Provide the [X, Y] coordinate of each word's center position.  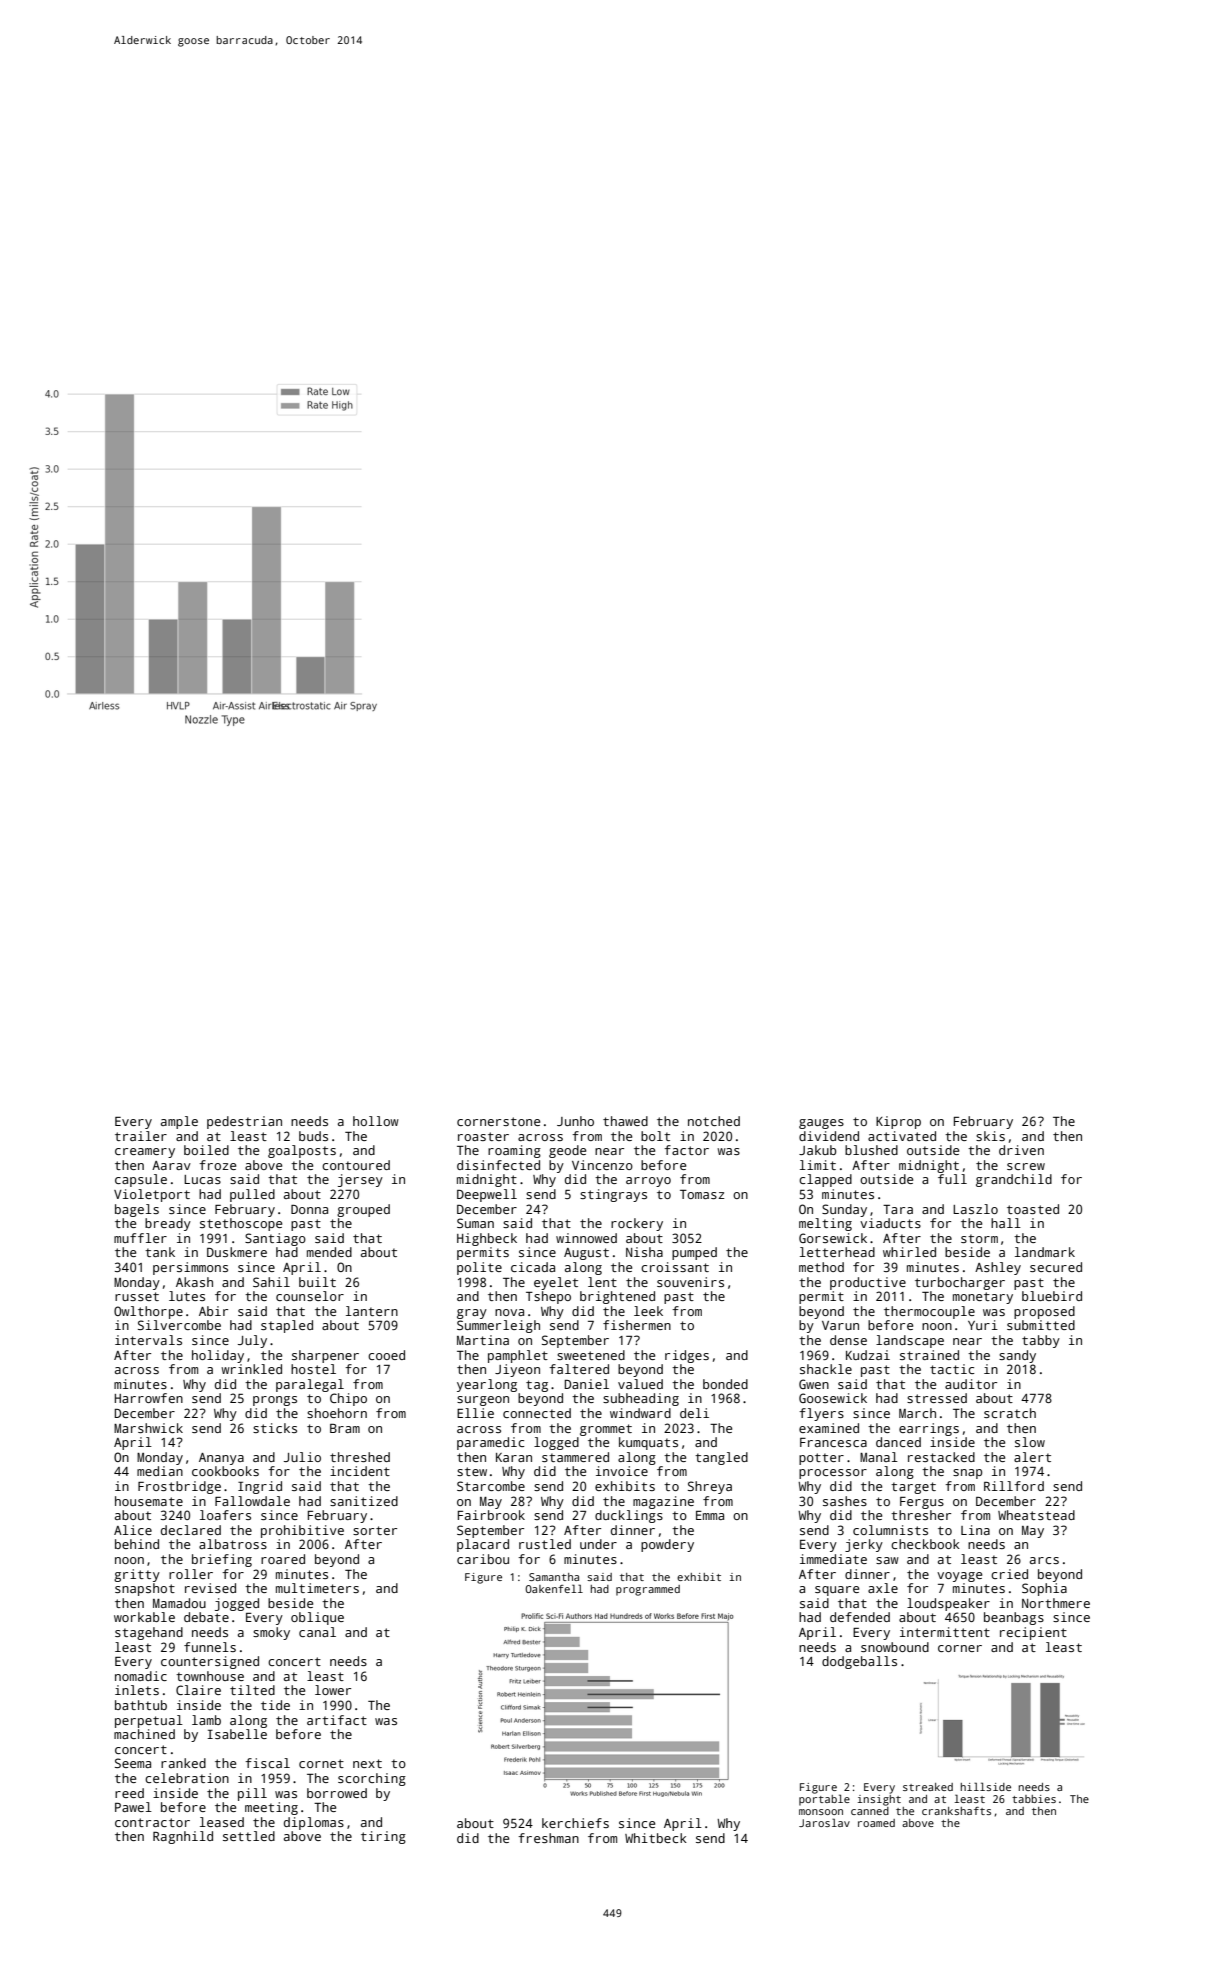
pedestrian [244, 1122]
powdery [667, 1545]
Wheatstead [1036, 1515]
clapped [825, 1180]
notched [714, 1121]
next [367, 1763]
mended [329, 1252]
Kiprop [898, 1122]
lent [602, 1282]
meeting [271, 1808]
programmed [648, 1590]
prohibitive [302, 1531]
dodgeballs [859, 1662]
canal [317, 1632]
